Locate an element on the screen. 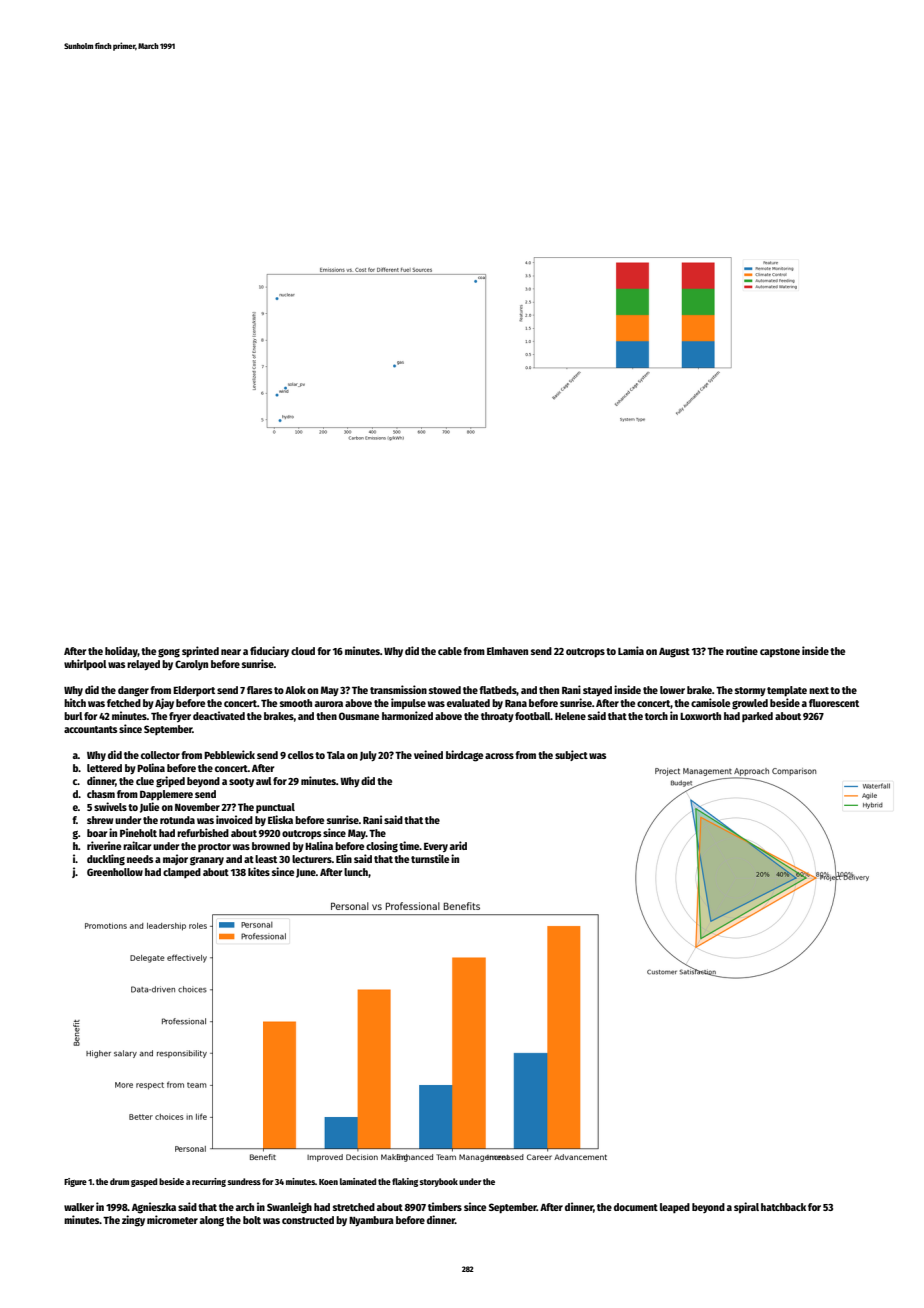 This screenshot has height=1308, width=924. Greenhollow is located at coordinates (115, 872).
